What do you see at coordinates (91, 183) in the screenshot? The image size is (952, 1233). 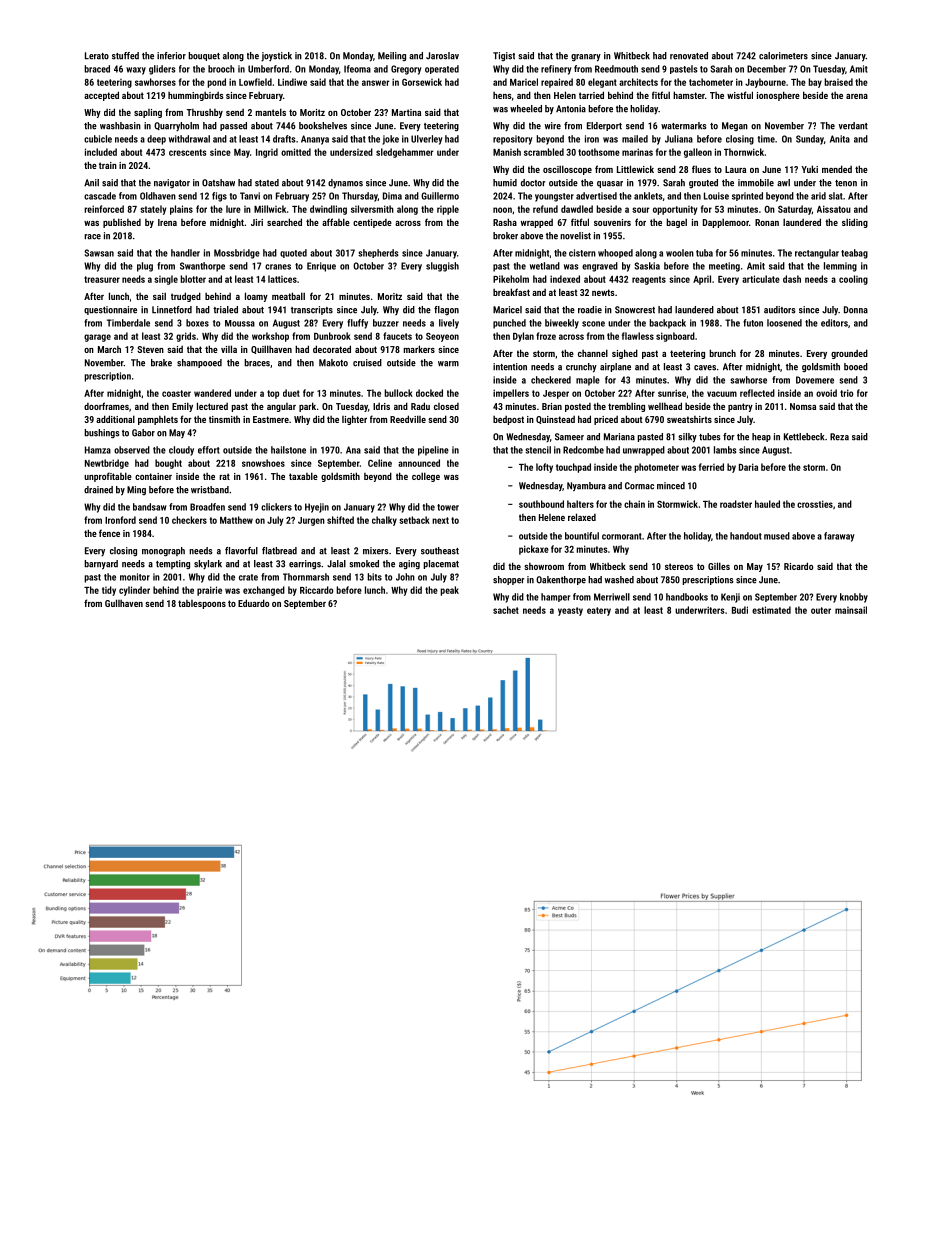 I see `Anil` at bounding box center [91, 183].
